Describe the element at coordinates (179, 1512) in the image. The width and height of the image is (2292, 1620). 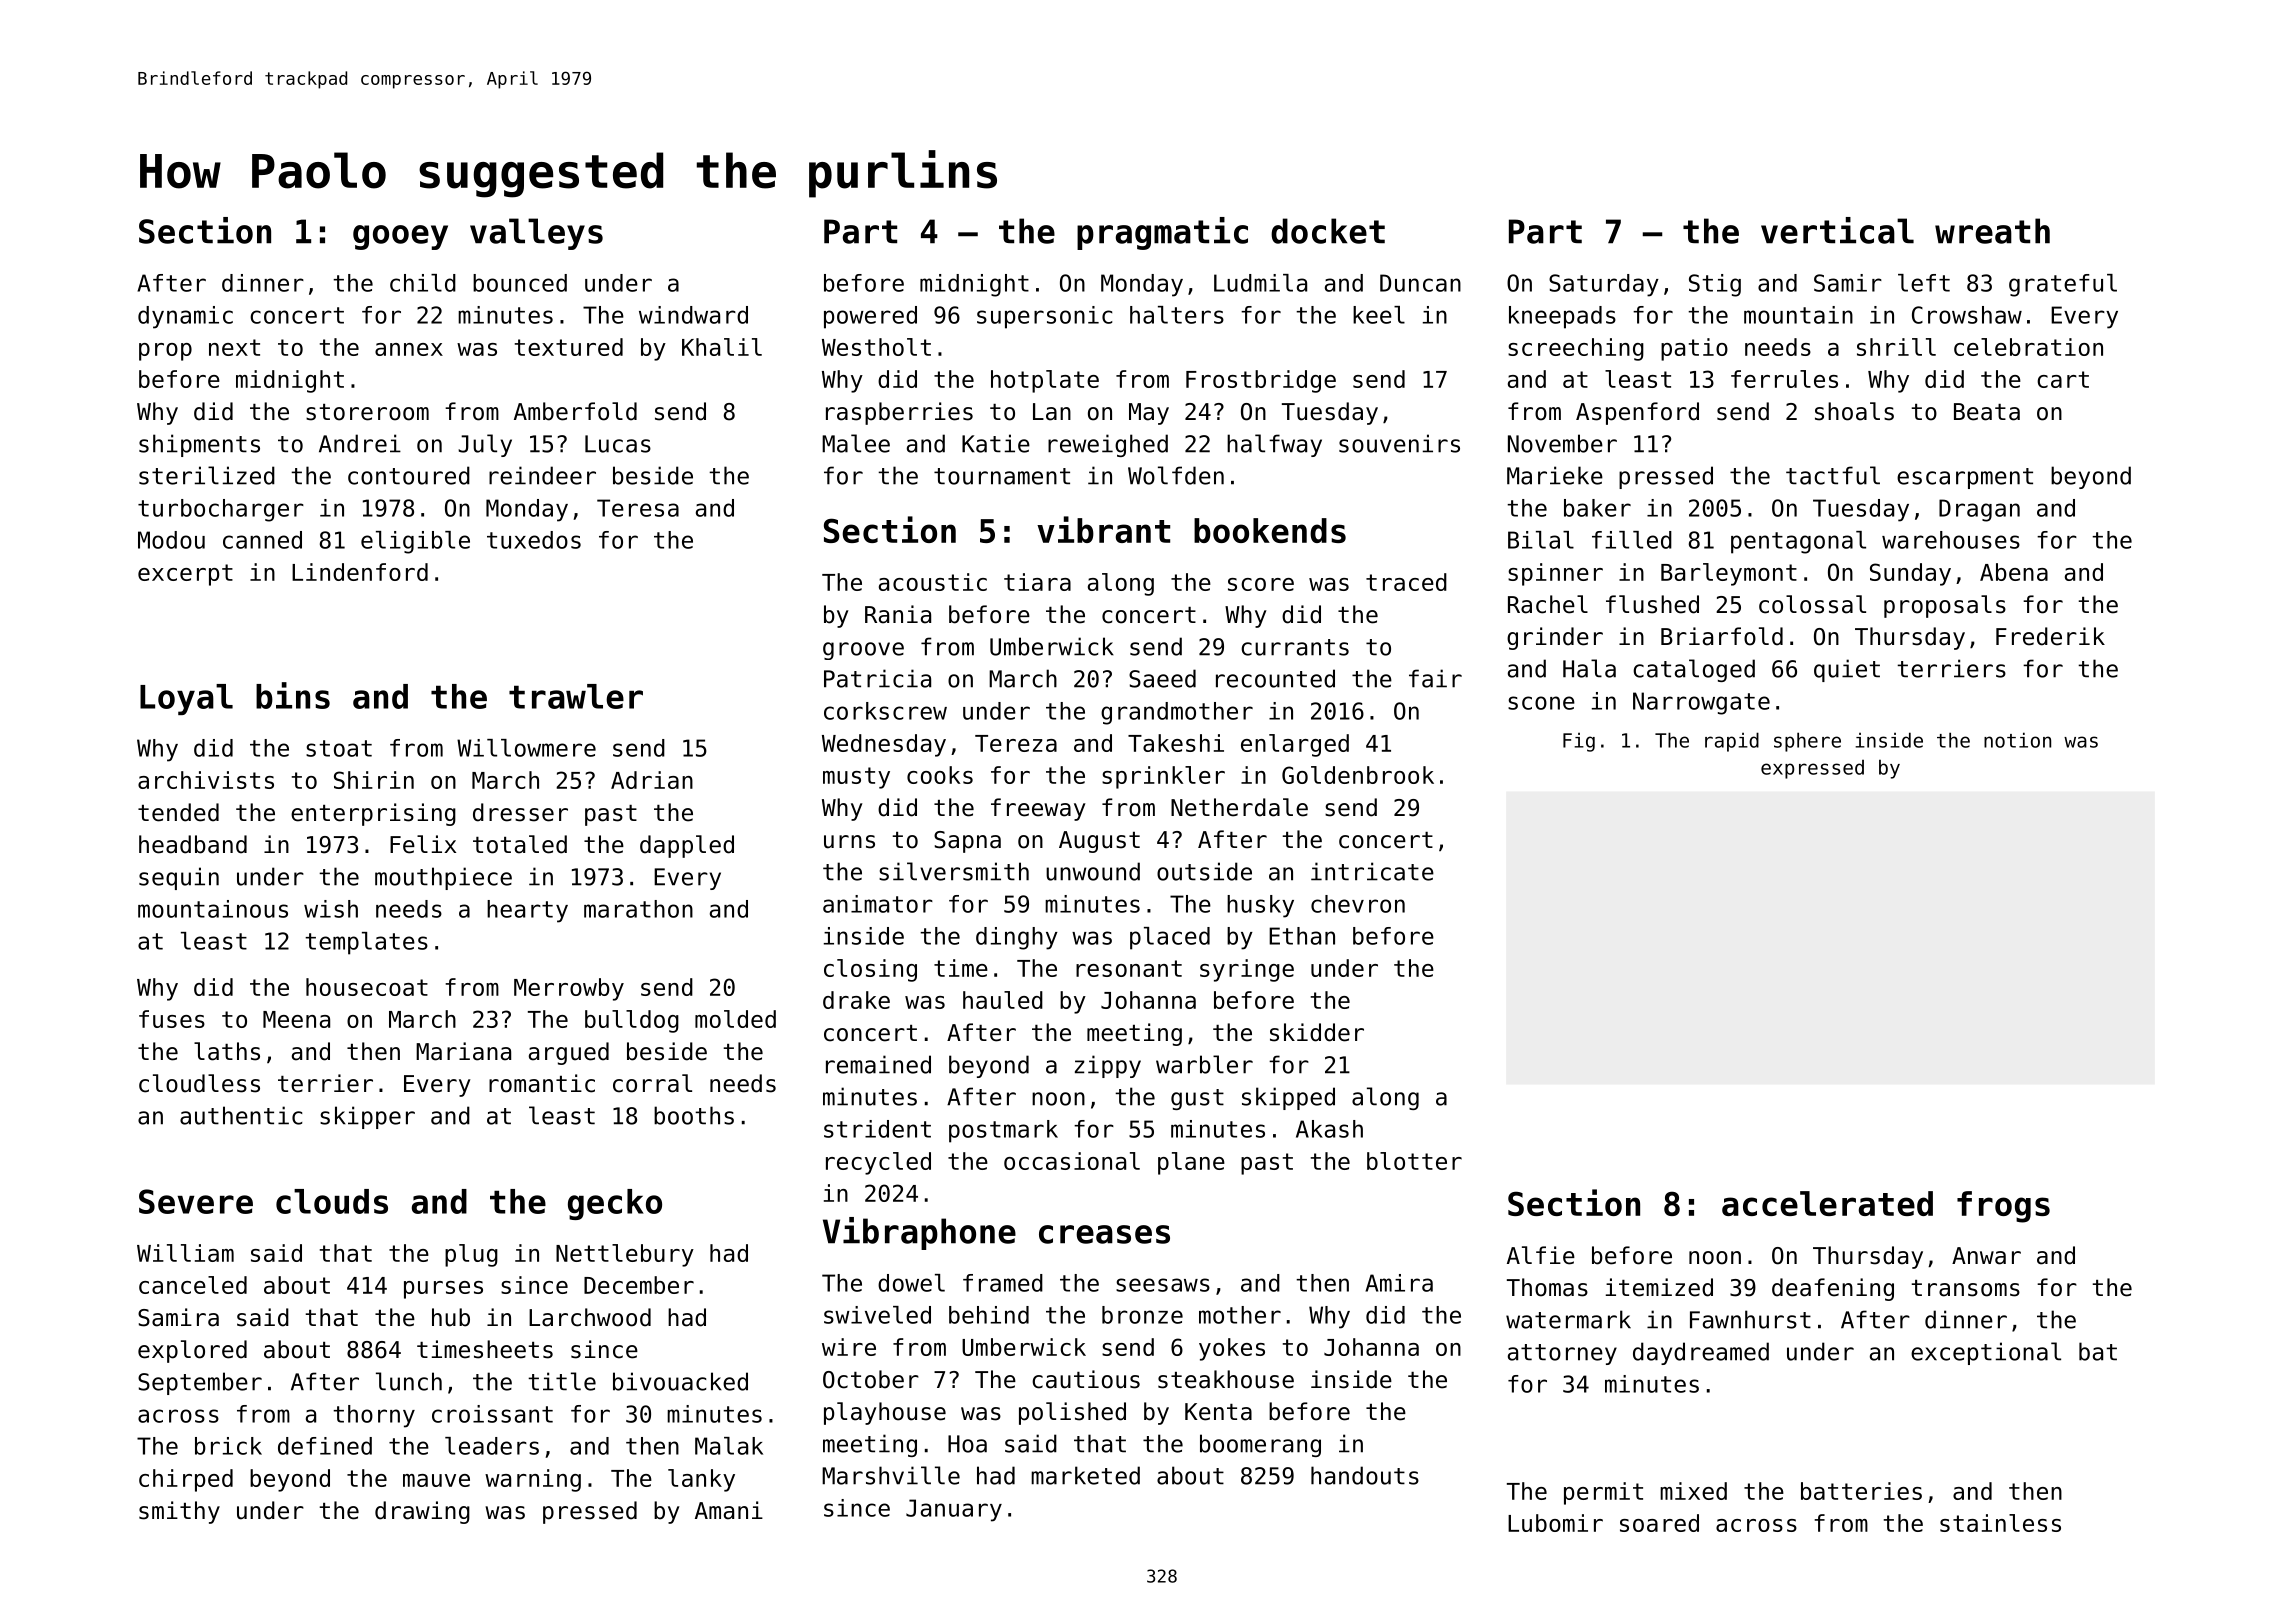
I see `smithy` at that location.
